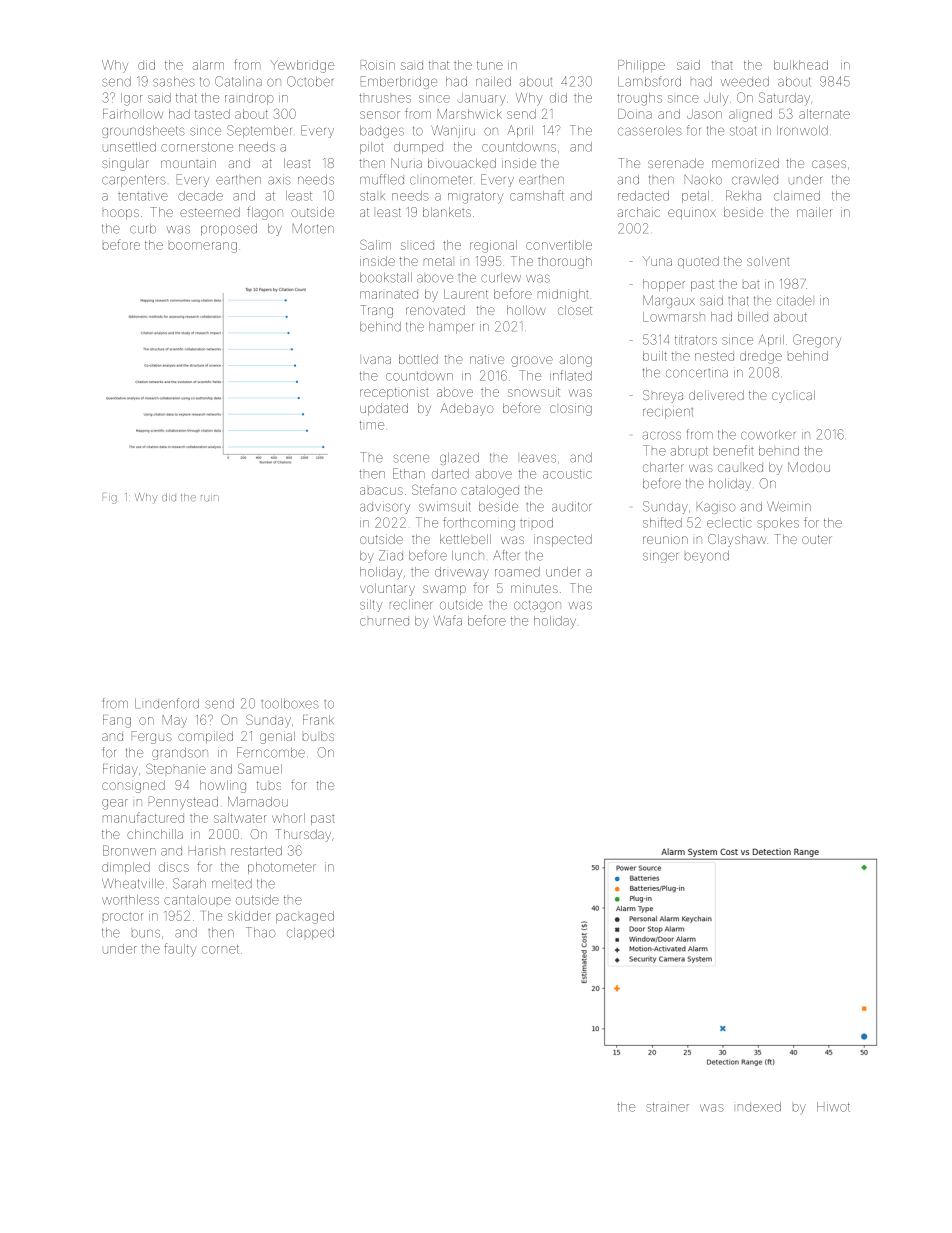 Image resolution: width=952 pixels, height=1233 pixels. What do you see at coordinates (707, 557) in the image?
I see `beyond` at bounding box center [707, 557].
